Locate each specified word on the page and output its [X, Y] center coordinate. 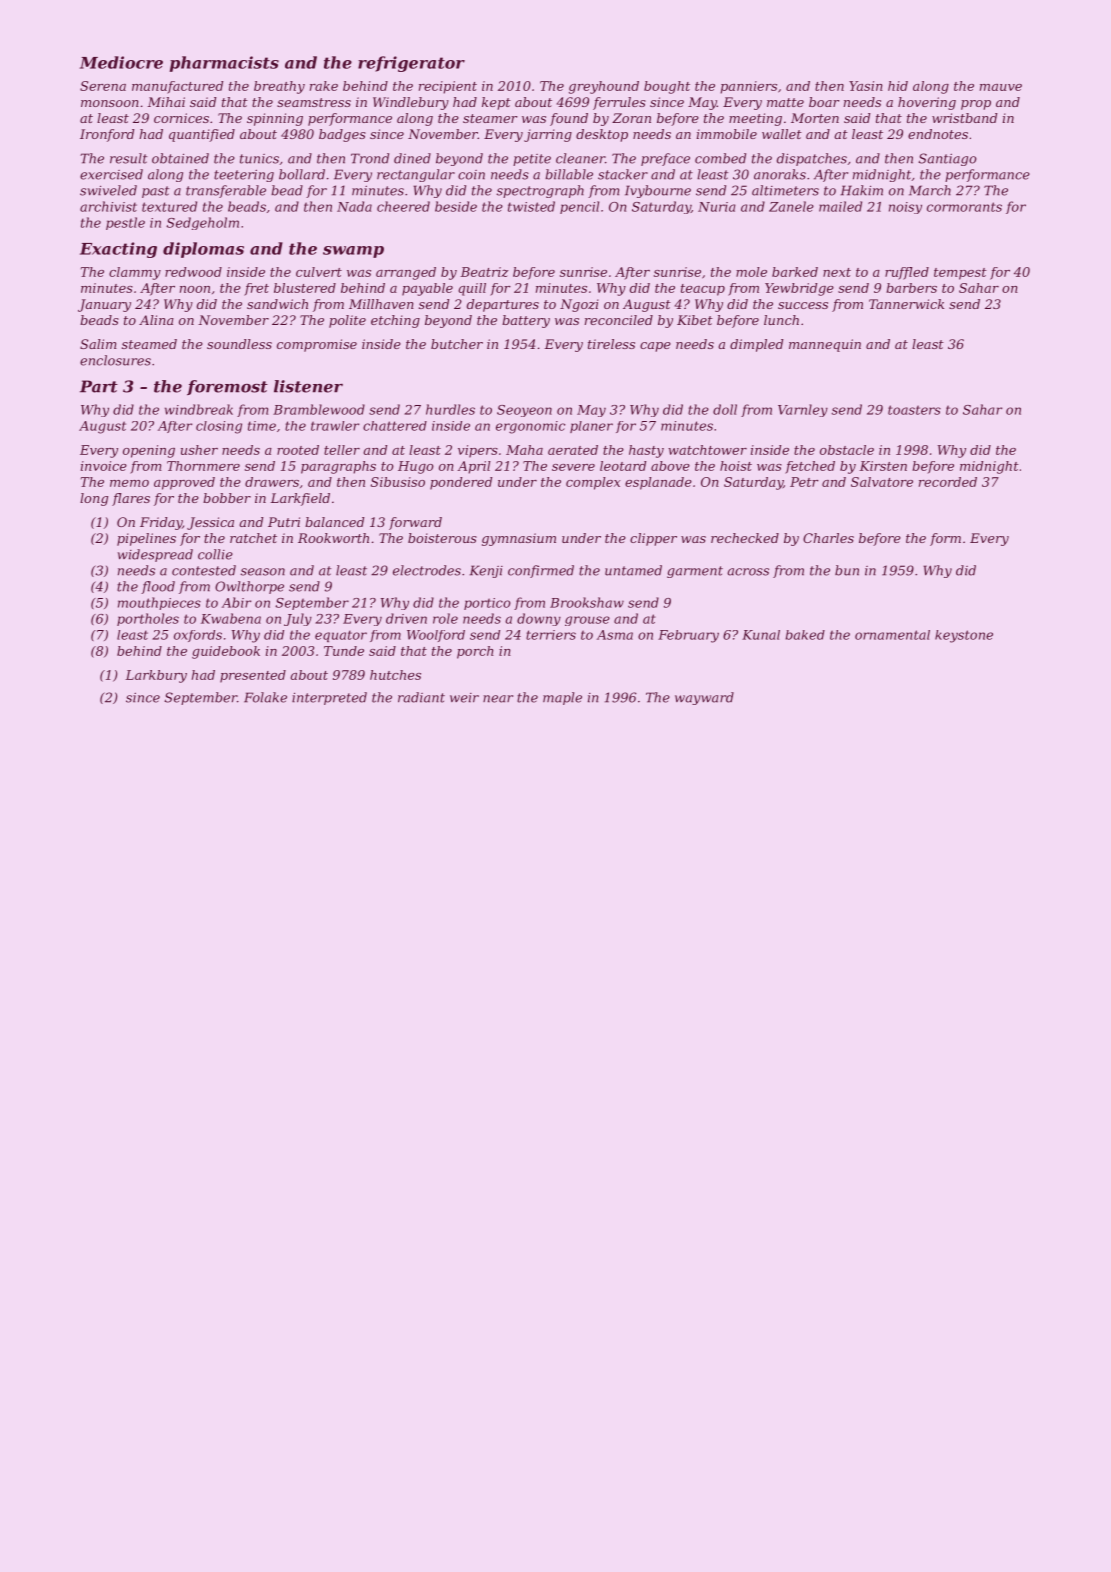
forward [415, 523]
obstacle [847, 450]
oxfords [198, 636]
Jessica [210, 523]
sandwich [277, 304]
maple [562, 698]
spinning [275, 119]
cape [655, 347]
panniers [748, 87]
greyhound [604, 87]
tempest [960, 274]
